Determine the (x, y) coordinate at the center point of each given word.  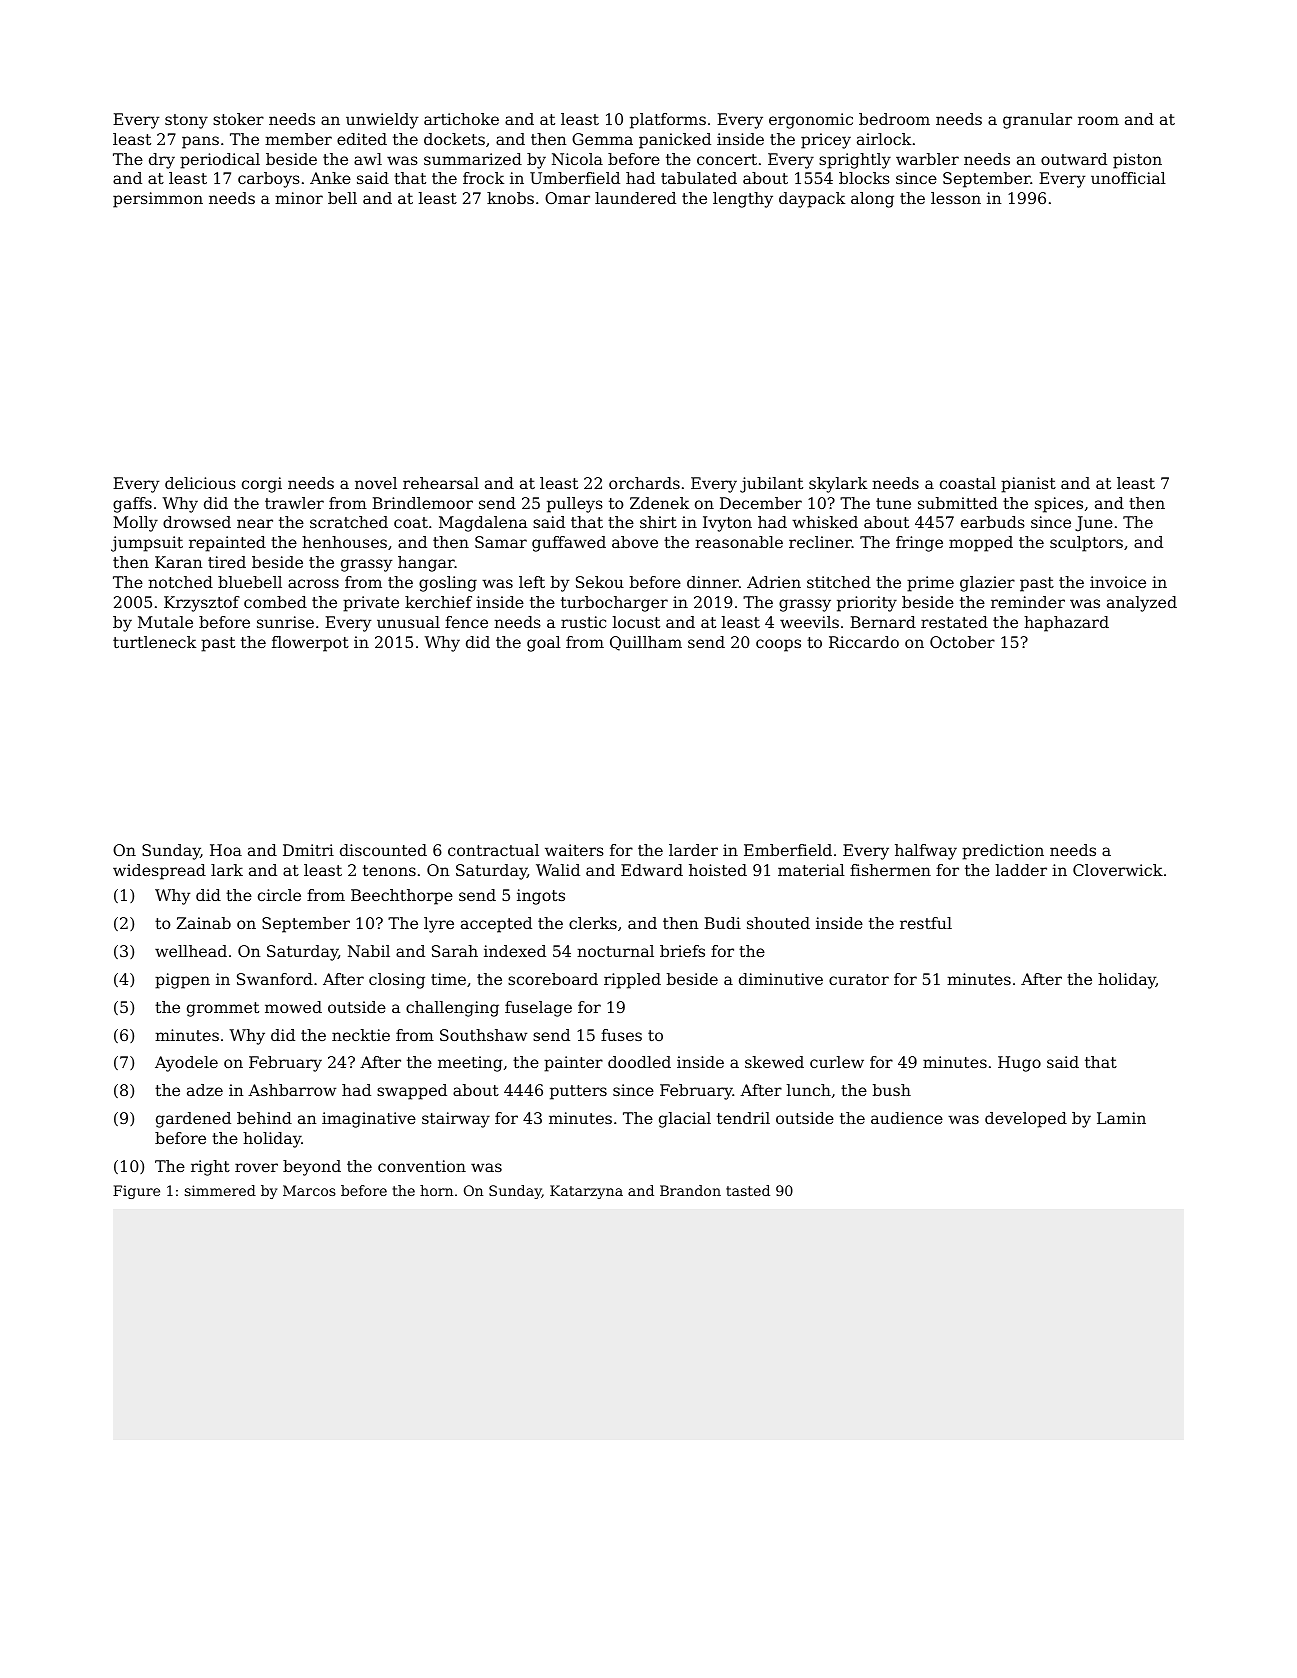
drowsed (197, 522)
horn (436, 1190)
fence (466, 622)
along (872, 200)
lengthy (743, 200)
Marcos (309, 1190)
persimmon (158, 200)
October (962, 642)
